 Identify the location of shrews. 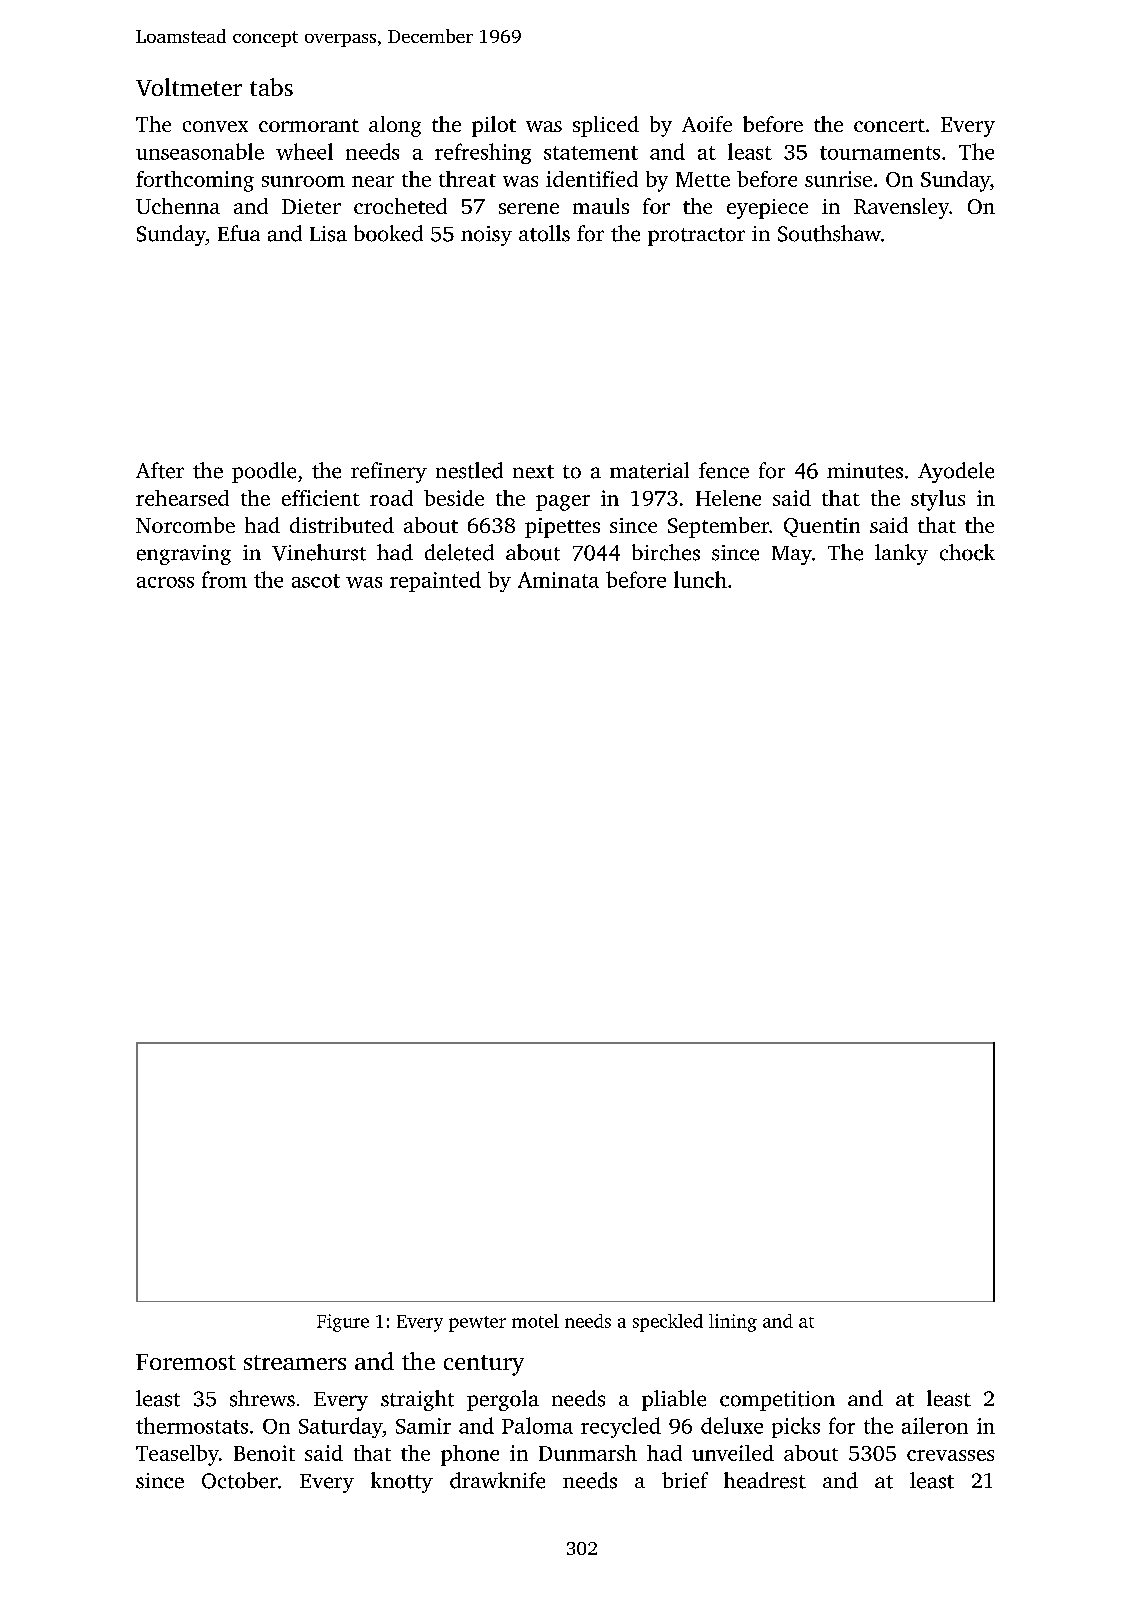
(262, 1398).
